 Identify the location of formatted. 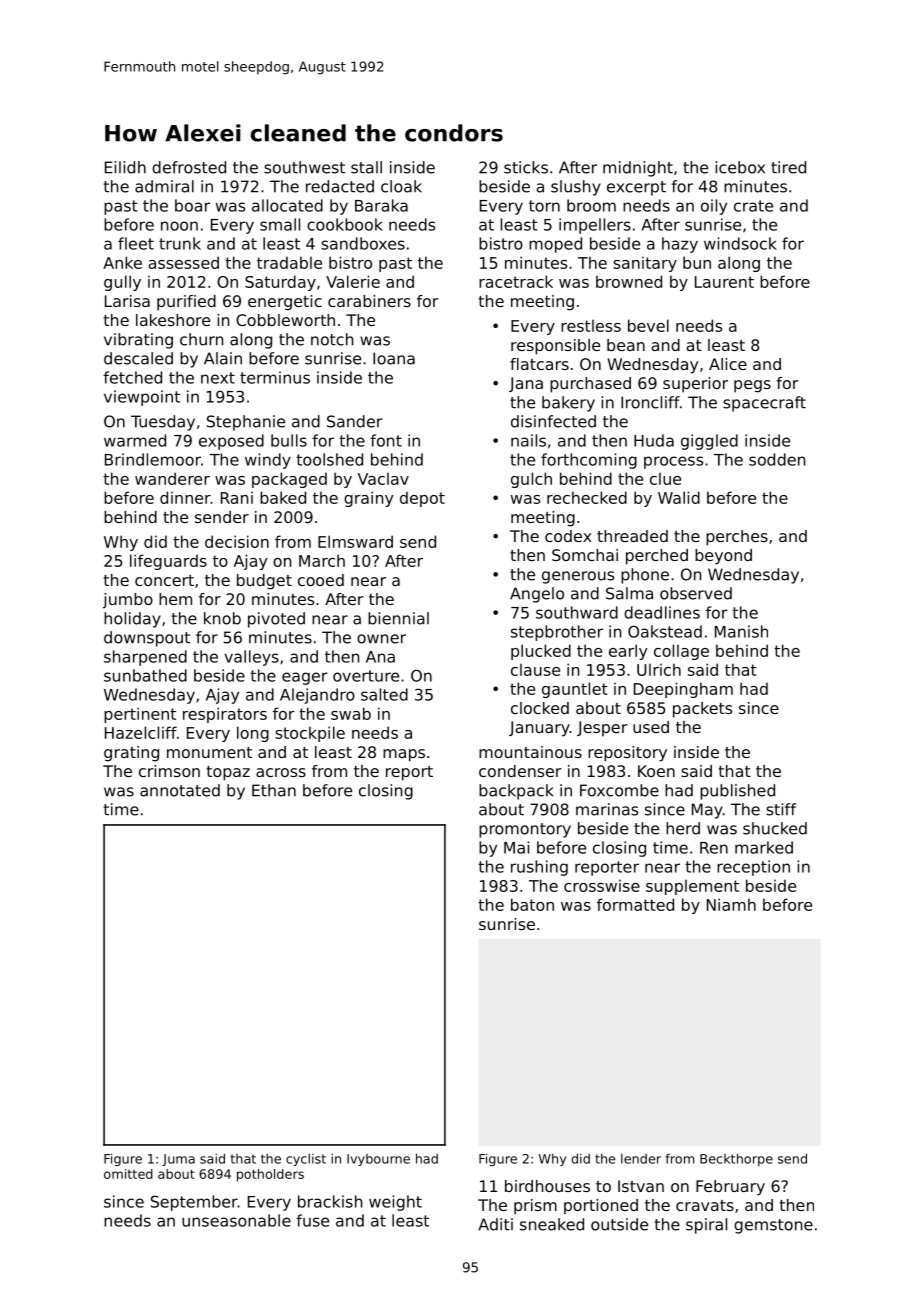
(635, 904).
